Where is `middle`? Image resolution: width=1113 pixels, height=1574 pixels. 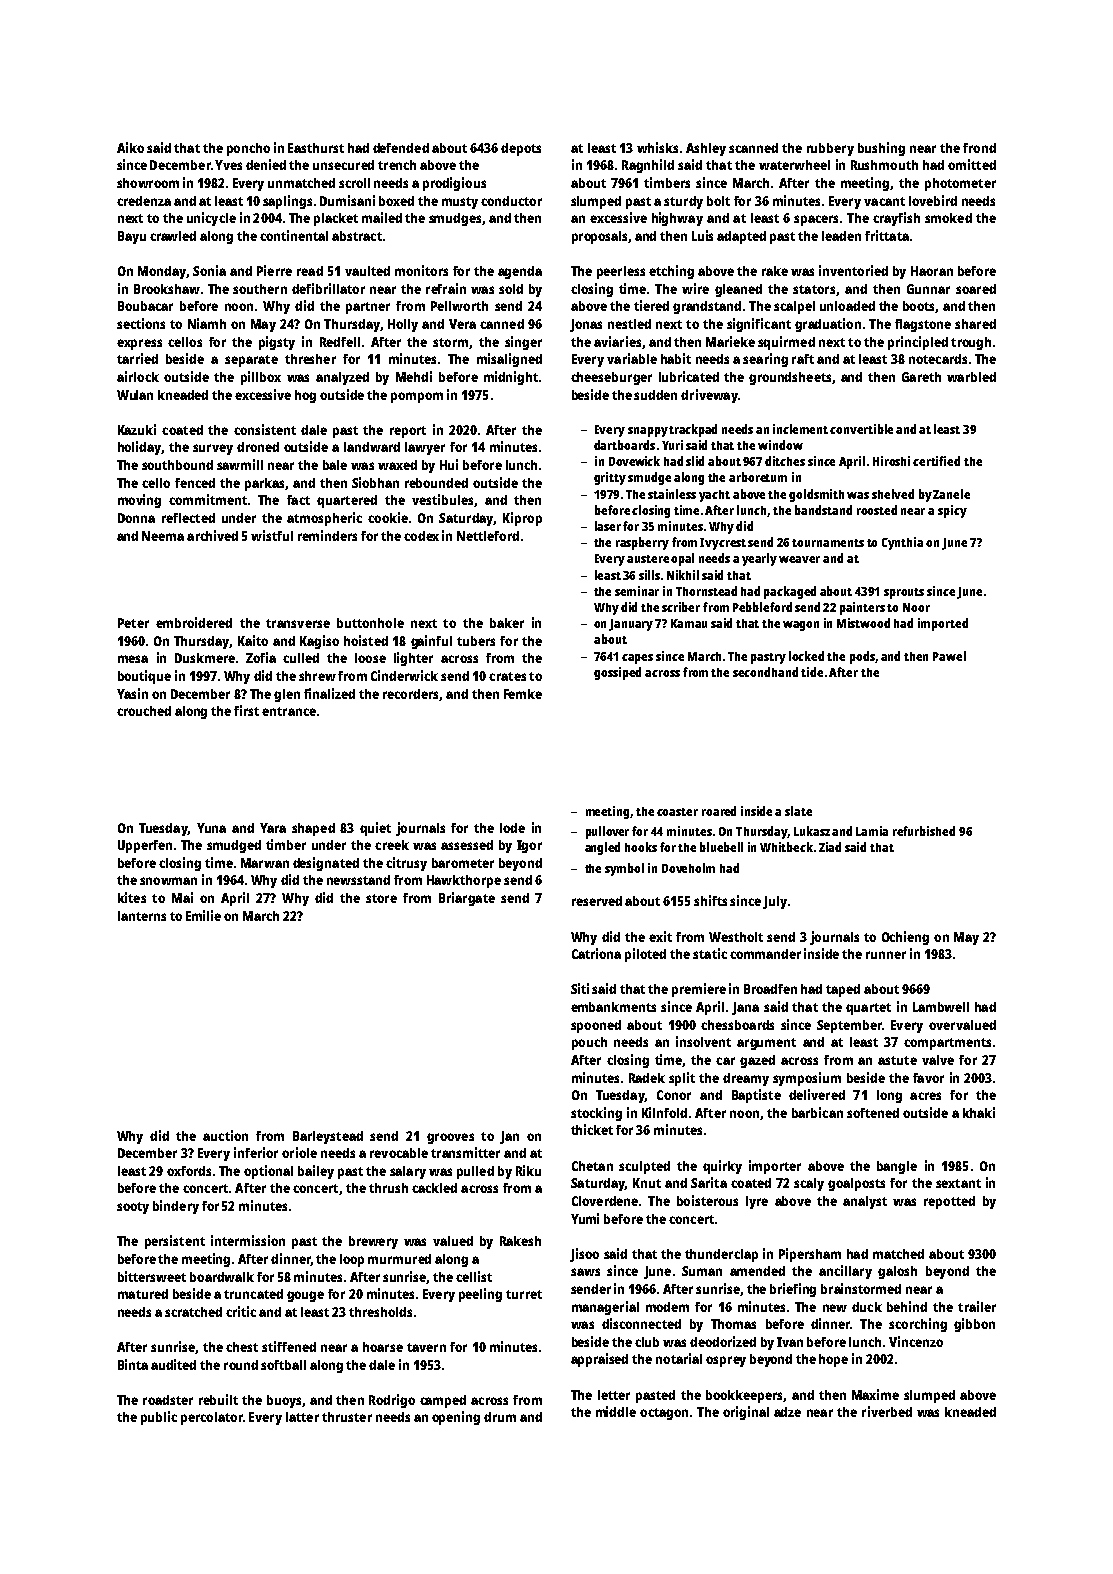 middle is located at coordinates (616, 1411).
